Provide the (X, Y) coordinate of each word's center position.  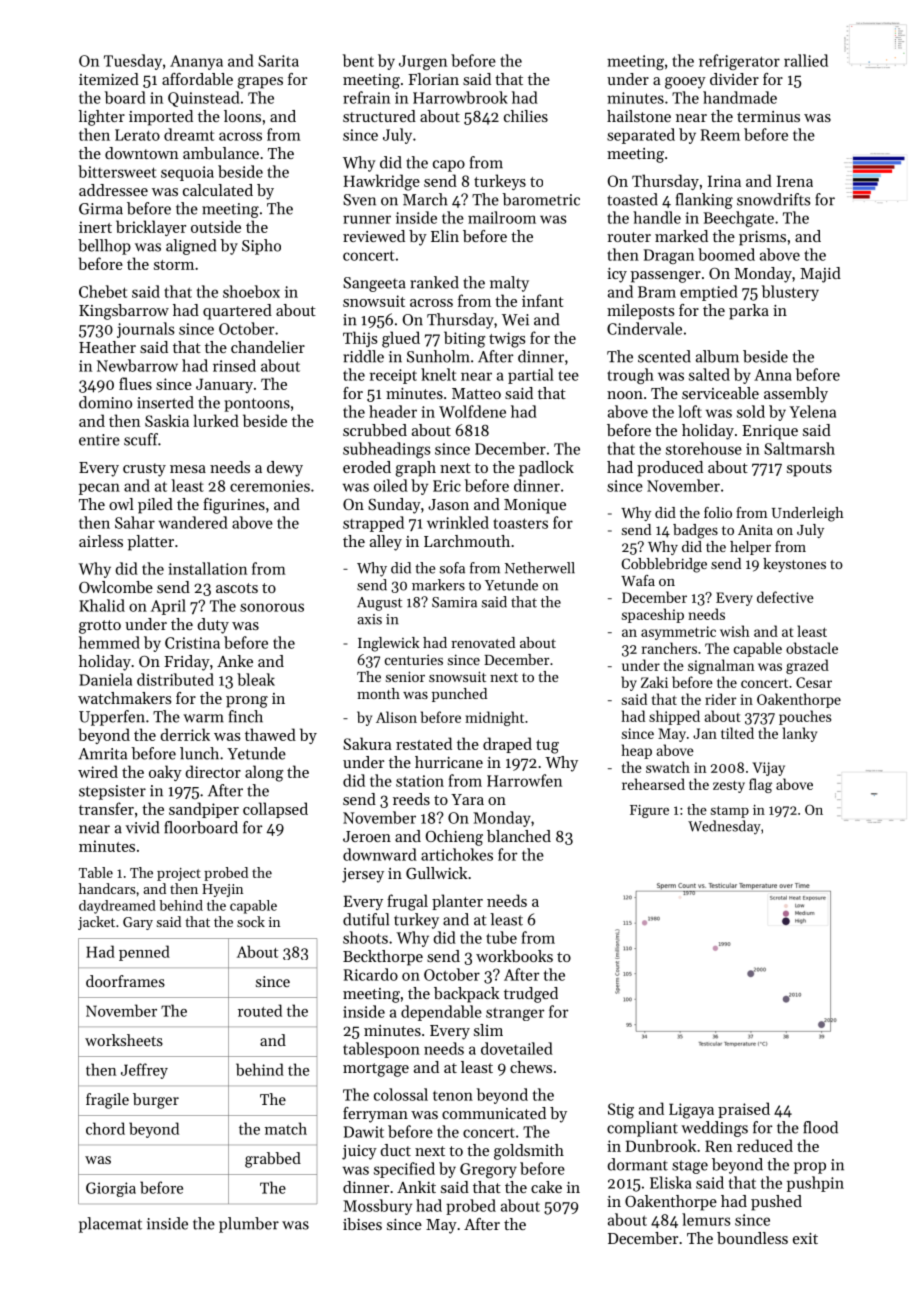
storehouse (704, 448)
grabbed (273, 1160)
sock (251, 921)
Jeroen (367, 836)
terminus (768, 116)
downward (380, 854)
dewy (285, 469)
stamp (730, 812)
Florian (433, 79)
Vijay (768, 769)
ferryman (375, 1115)
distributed (175, 679)
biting (465, 339)
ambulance (221, 153)
